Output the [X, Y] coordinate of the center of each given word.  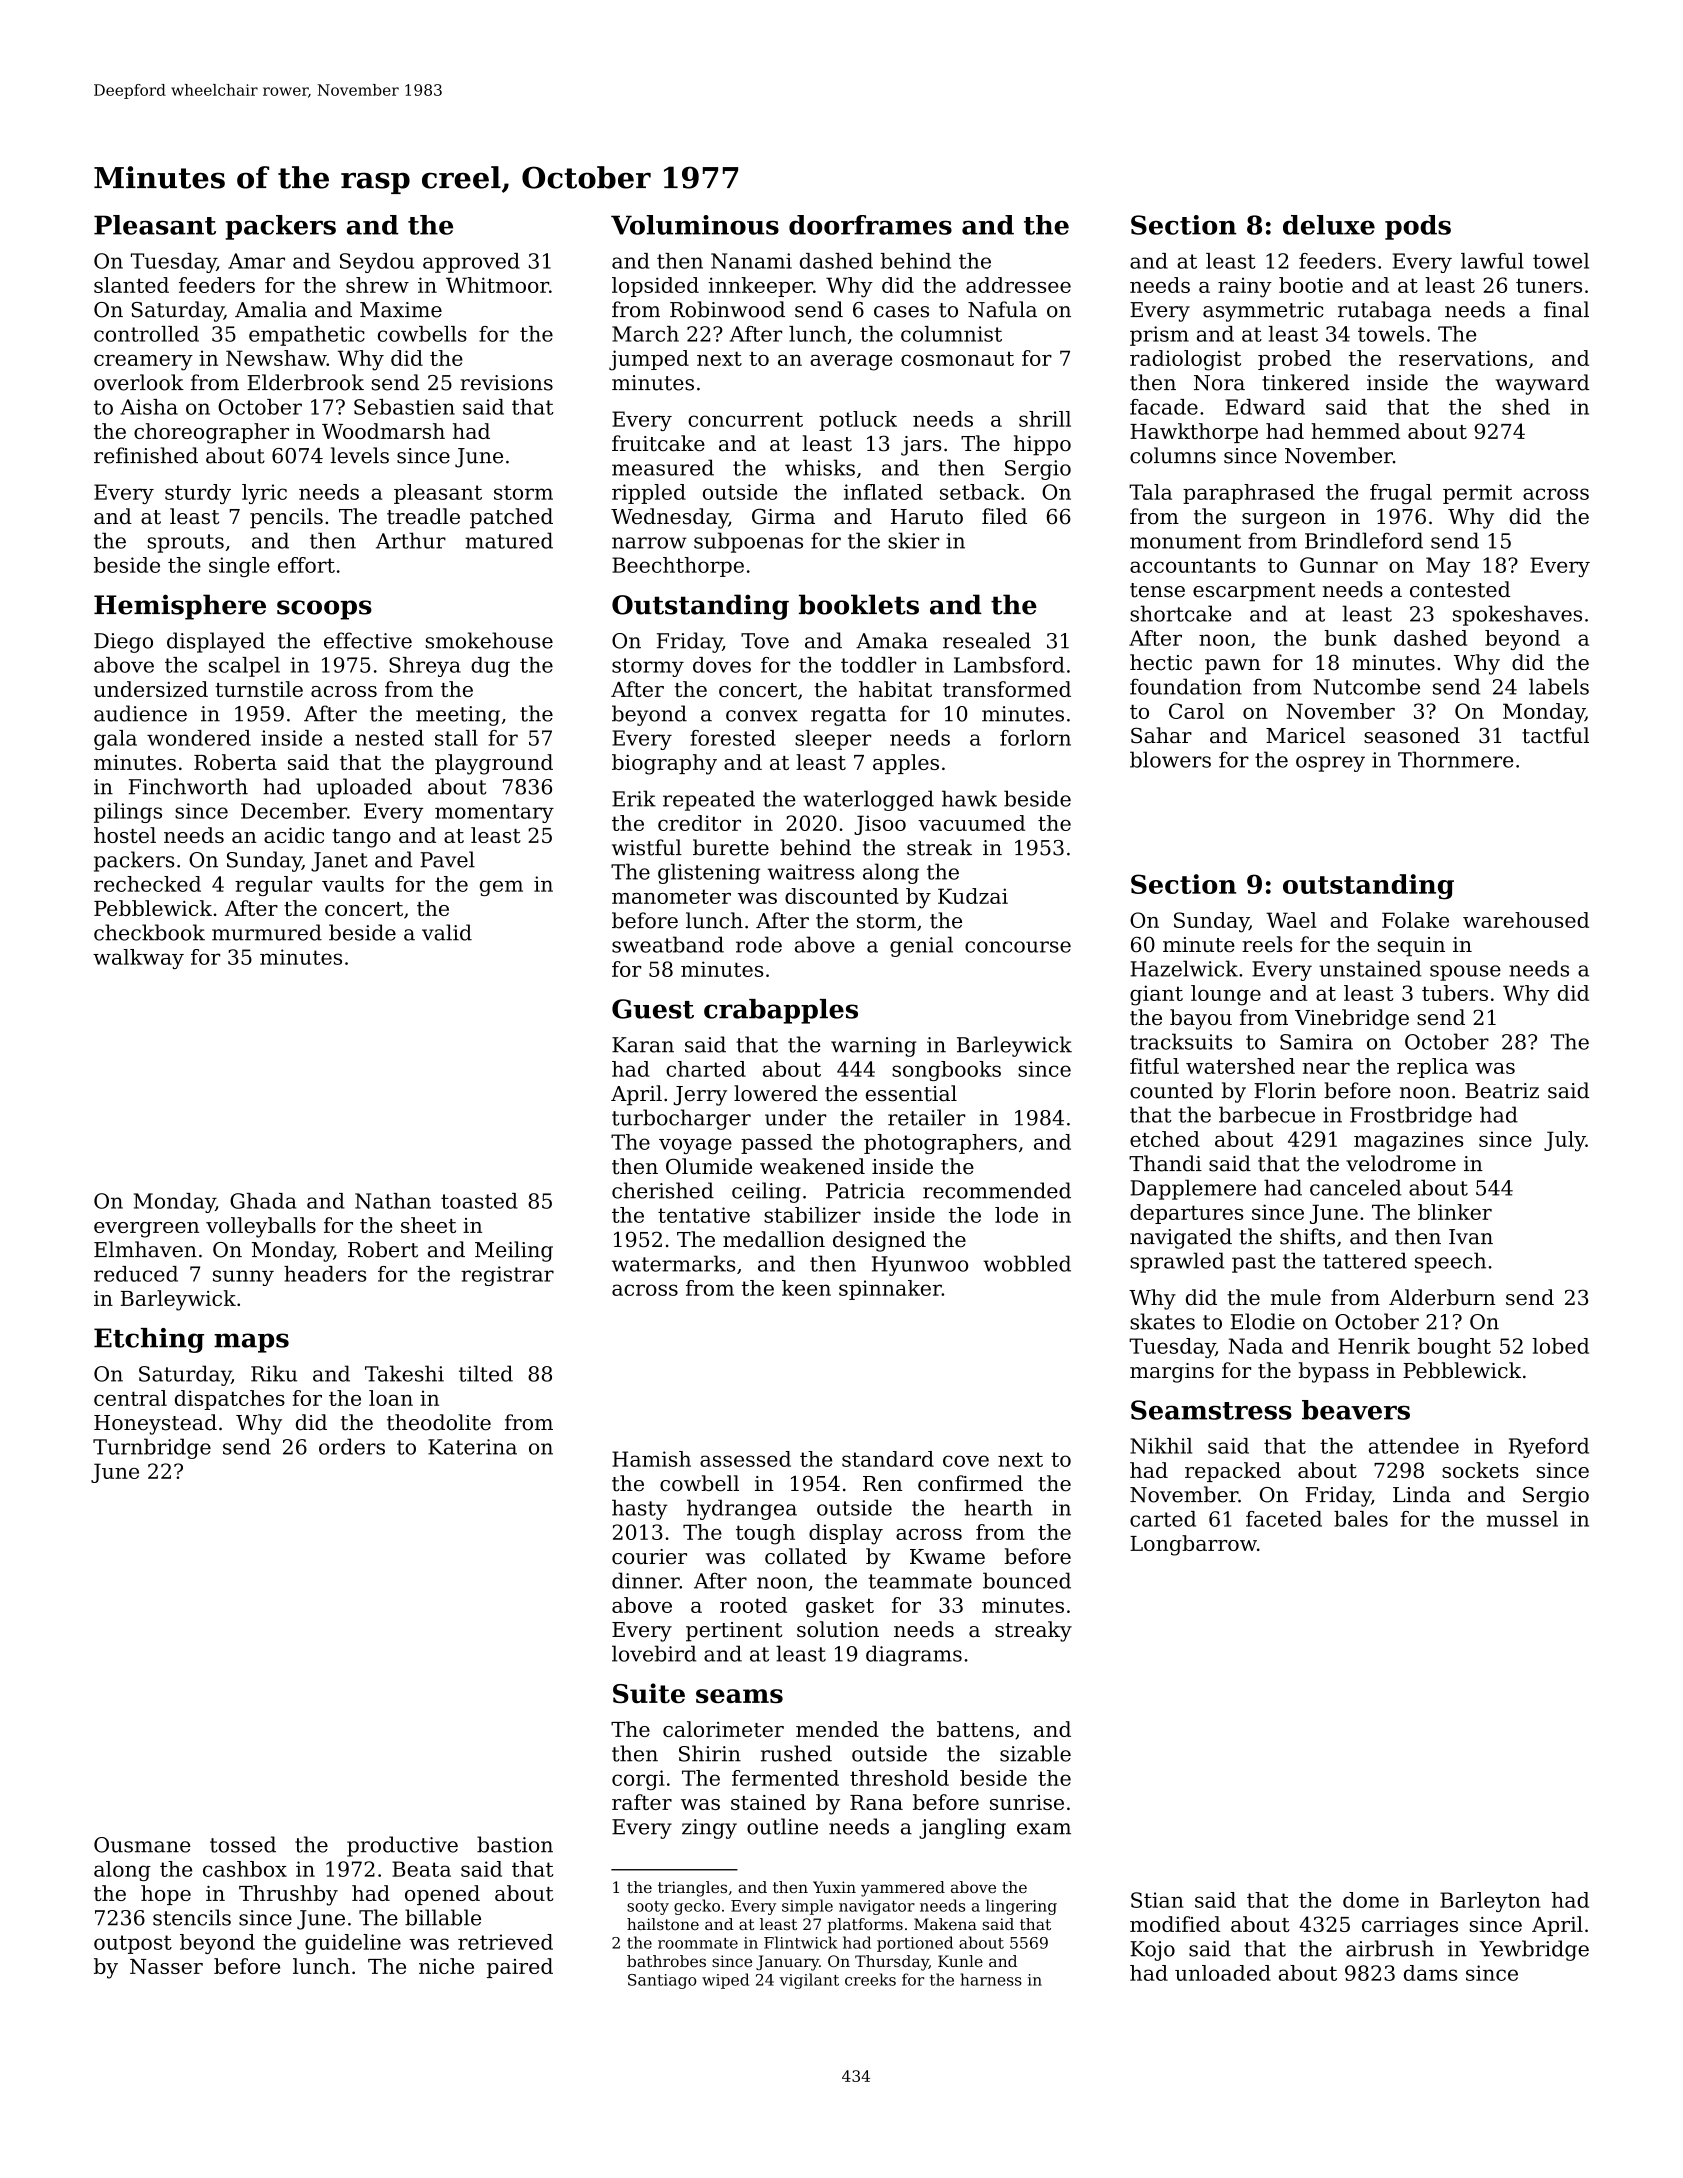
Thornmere [1455, 759]
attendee [1414, 1446]
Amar [256, 261]
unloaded [1223, 1973]
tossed [243, 1844]
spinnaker [890, 1290]
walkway [138, 959]
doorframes [870, 225]
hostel [125, 835]
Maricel [1305, 735]
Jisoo [880, 825]
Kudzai [973, 896]
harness [991, 1979]
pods [1418, 227]
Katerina [472, 1447]
